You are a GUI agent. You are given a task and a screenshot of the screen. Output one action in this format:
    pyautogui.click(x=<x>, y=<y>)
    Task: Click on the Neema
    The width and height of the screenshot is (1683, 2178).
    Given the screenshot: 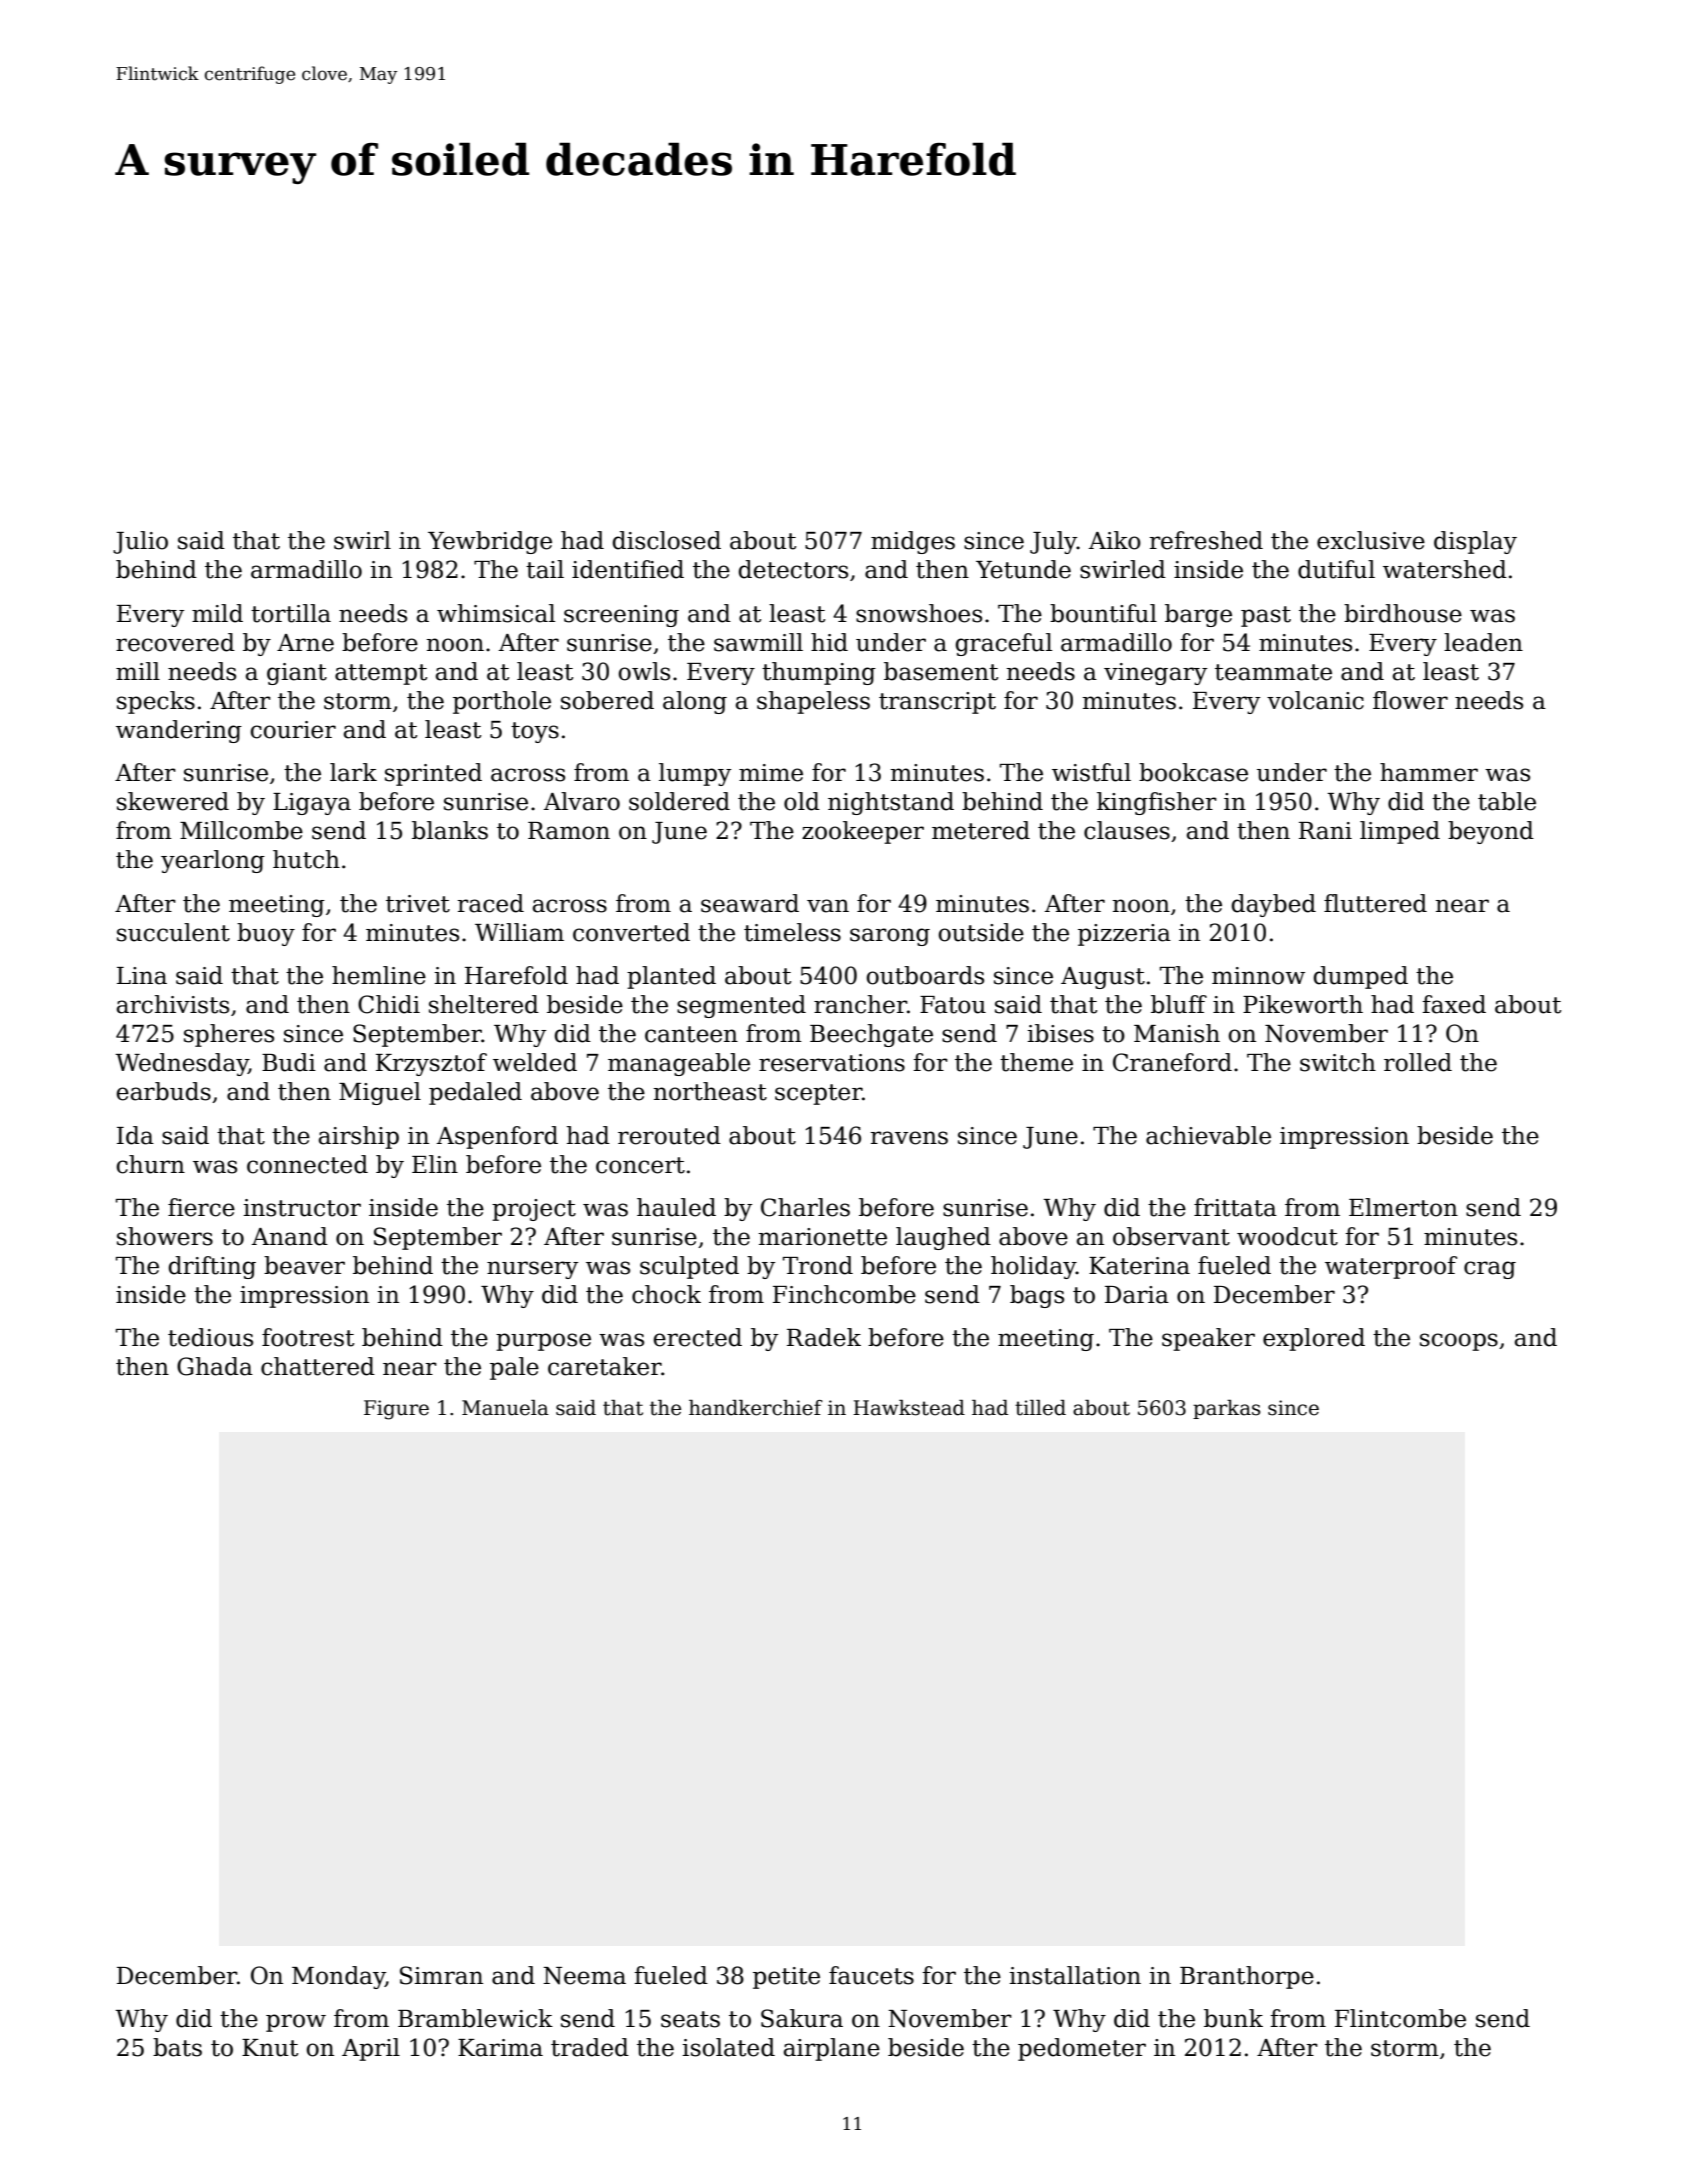 What is the action you would take?
    pyautogui.click(x=584, y=1976)
